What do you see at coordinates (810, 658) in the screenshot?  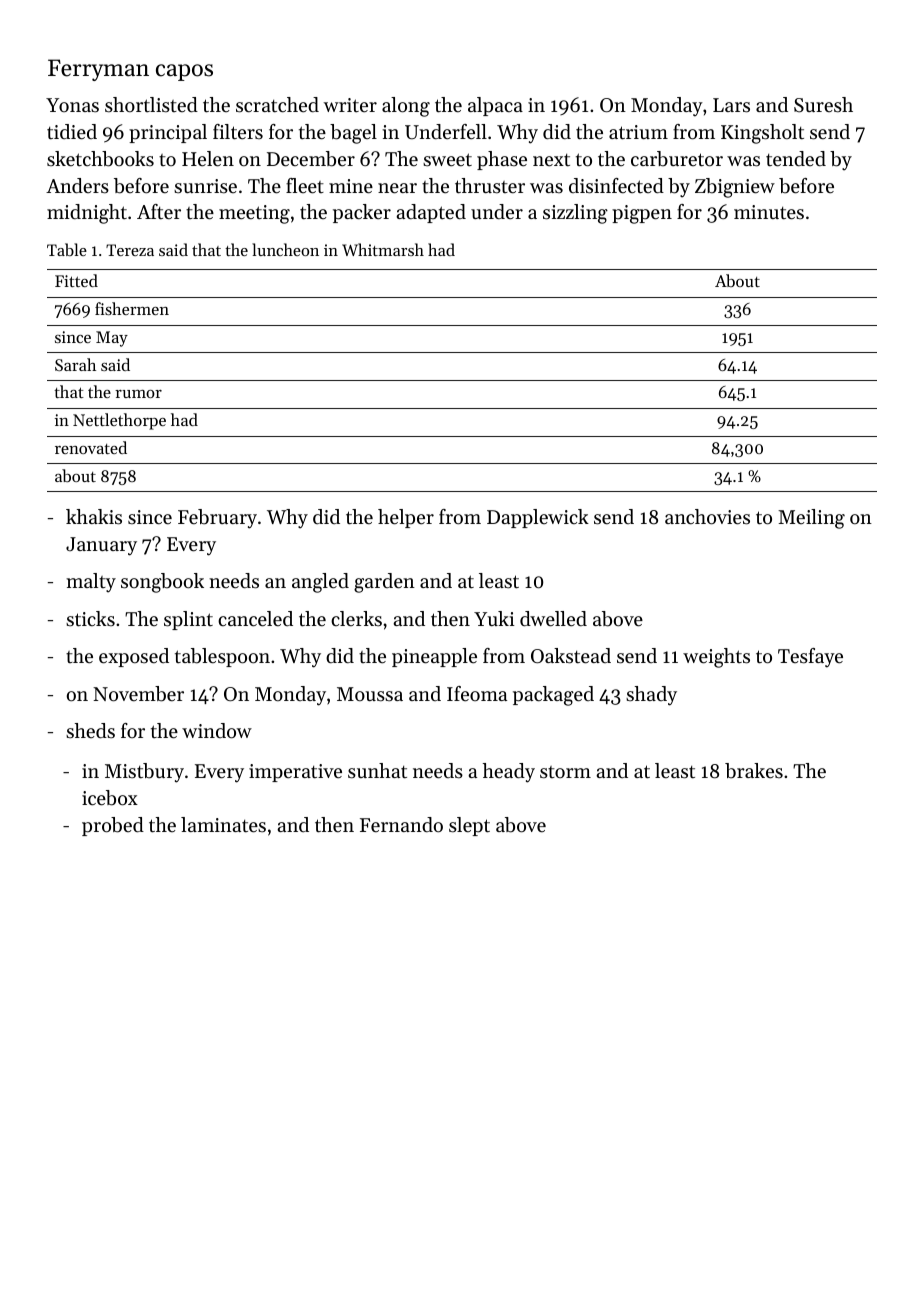 I see `Tesfaye` at bounding box center [810, 658].
